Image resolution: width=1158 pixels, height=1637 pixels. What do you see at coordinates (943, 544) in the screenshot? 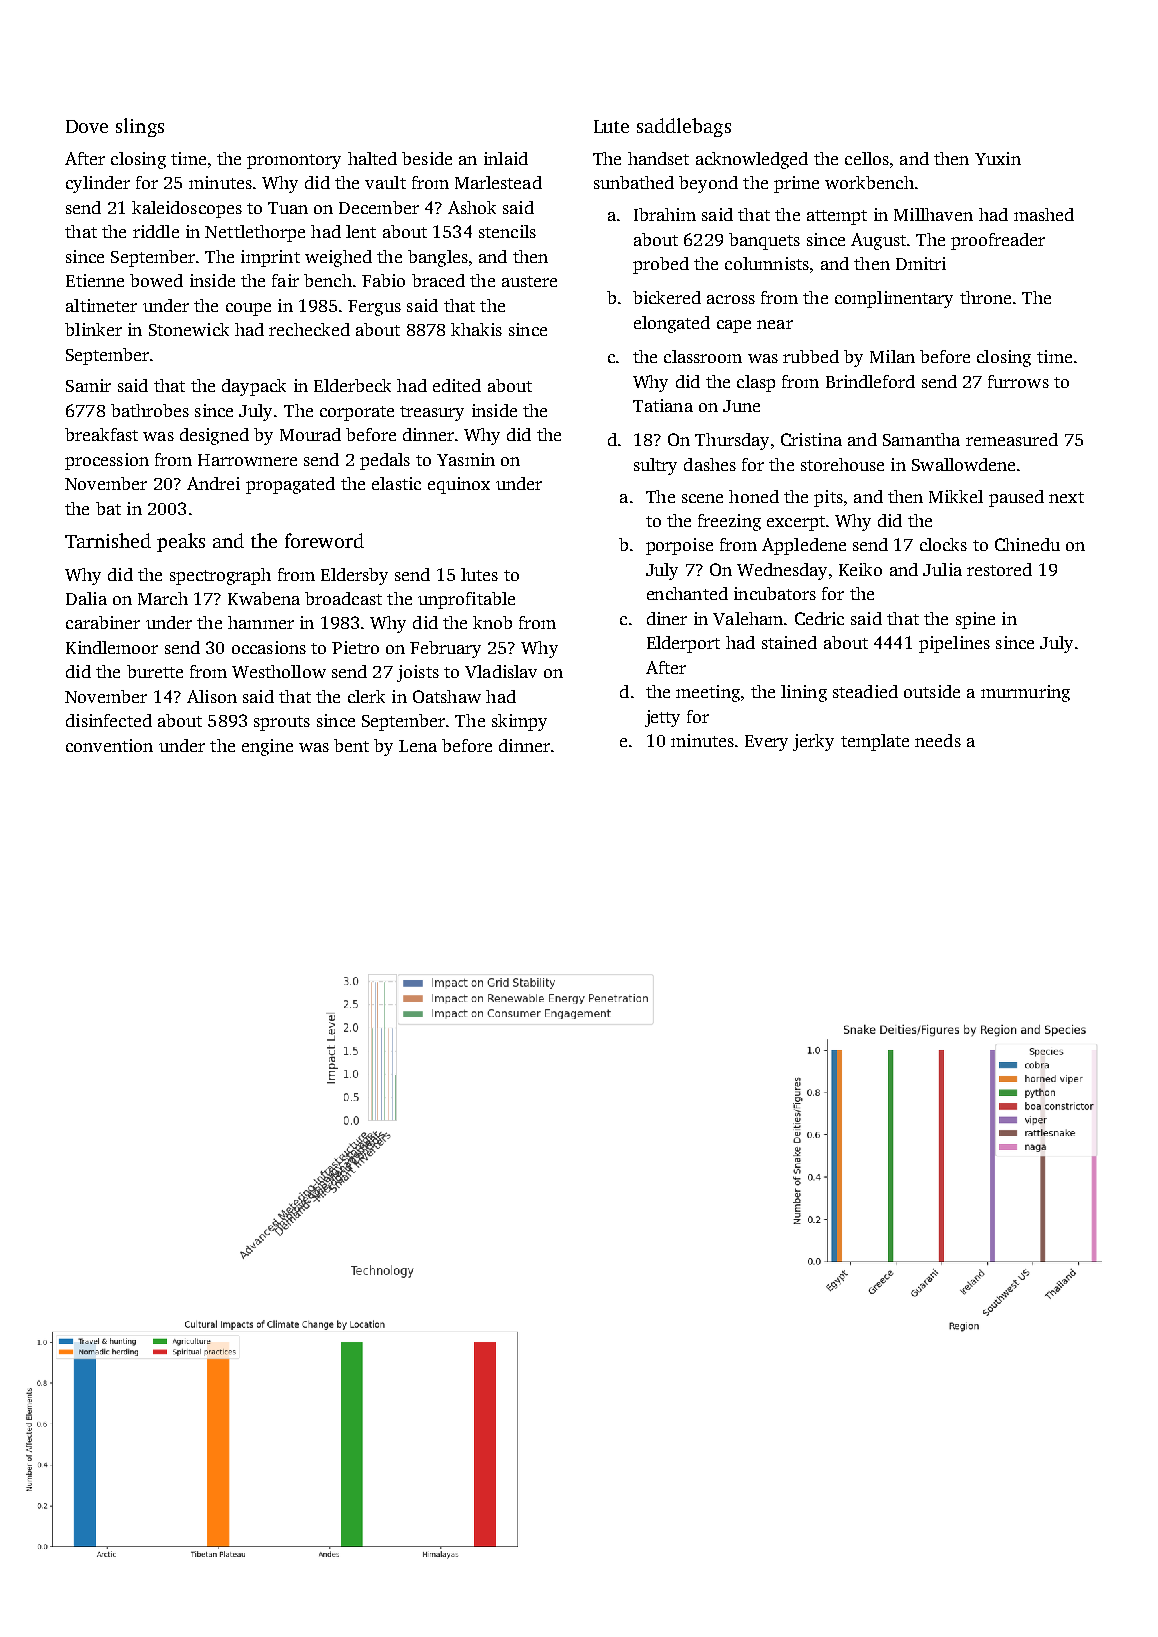
I see `clocks` at bounding box center [943, 544].
